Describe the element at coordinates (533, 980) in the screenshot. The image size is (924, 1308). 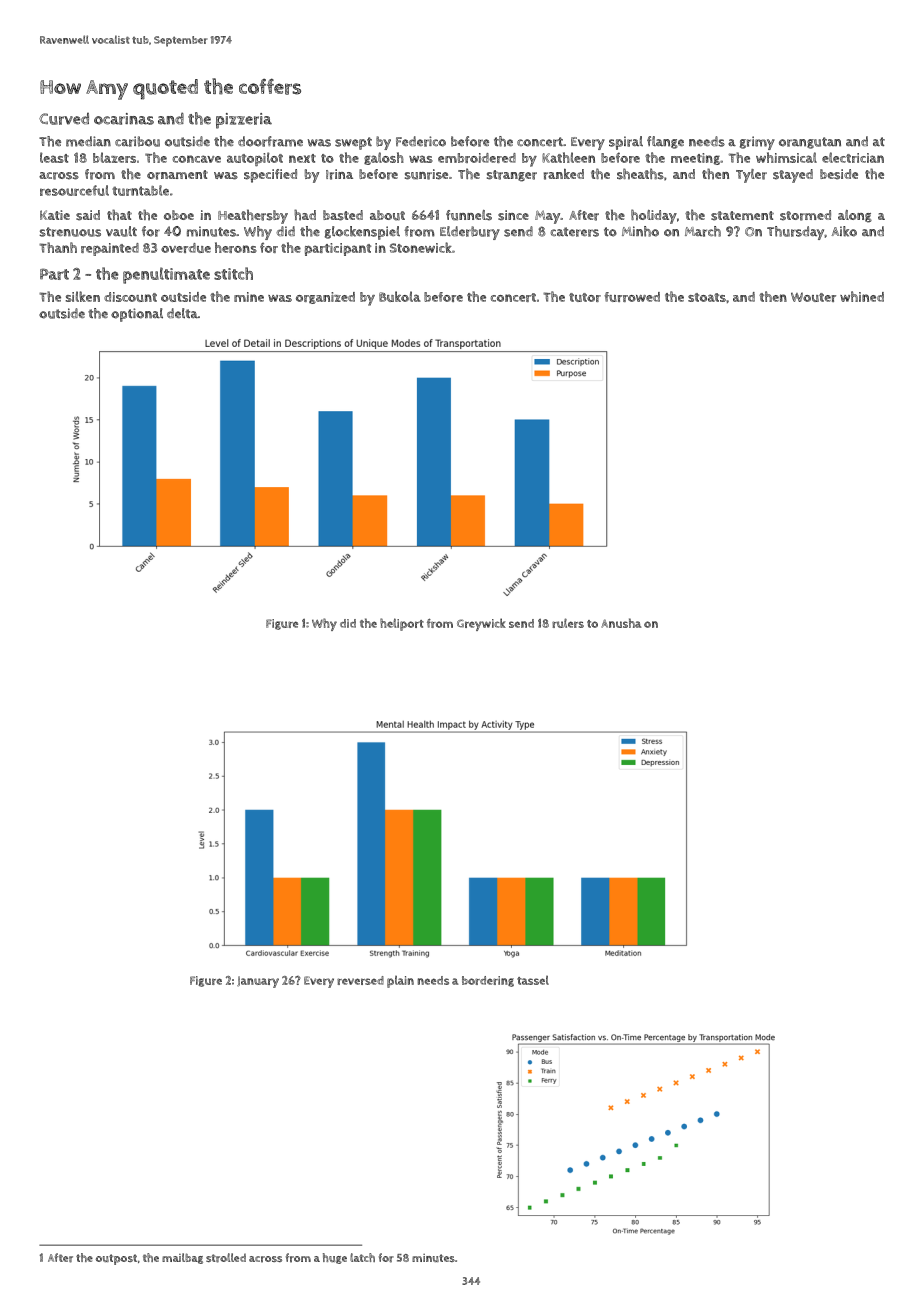
I see `tassel` at that location.
